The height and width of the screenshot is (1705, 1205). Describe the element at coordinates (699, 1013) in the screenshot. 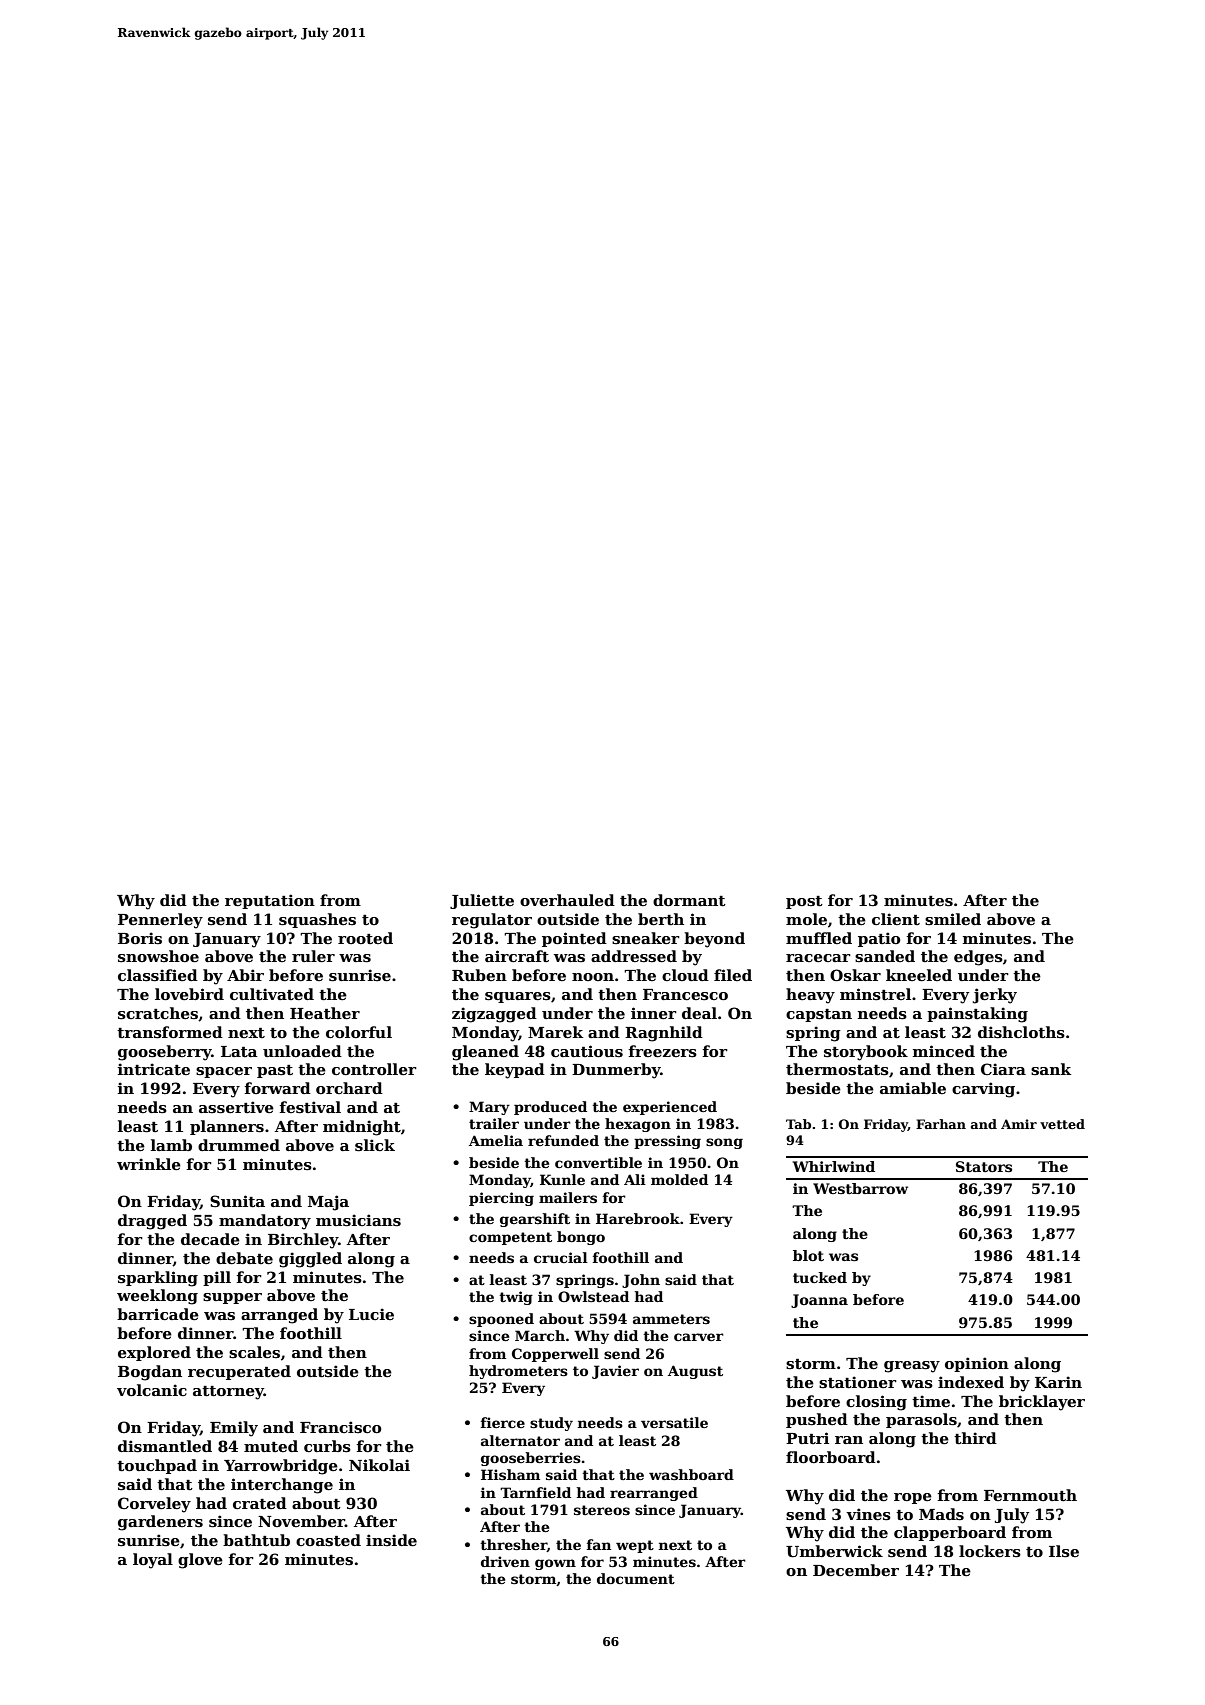

I see `deal` at that location.
